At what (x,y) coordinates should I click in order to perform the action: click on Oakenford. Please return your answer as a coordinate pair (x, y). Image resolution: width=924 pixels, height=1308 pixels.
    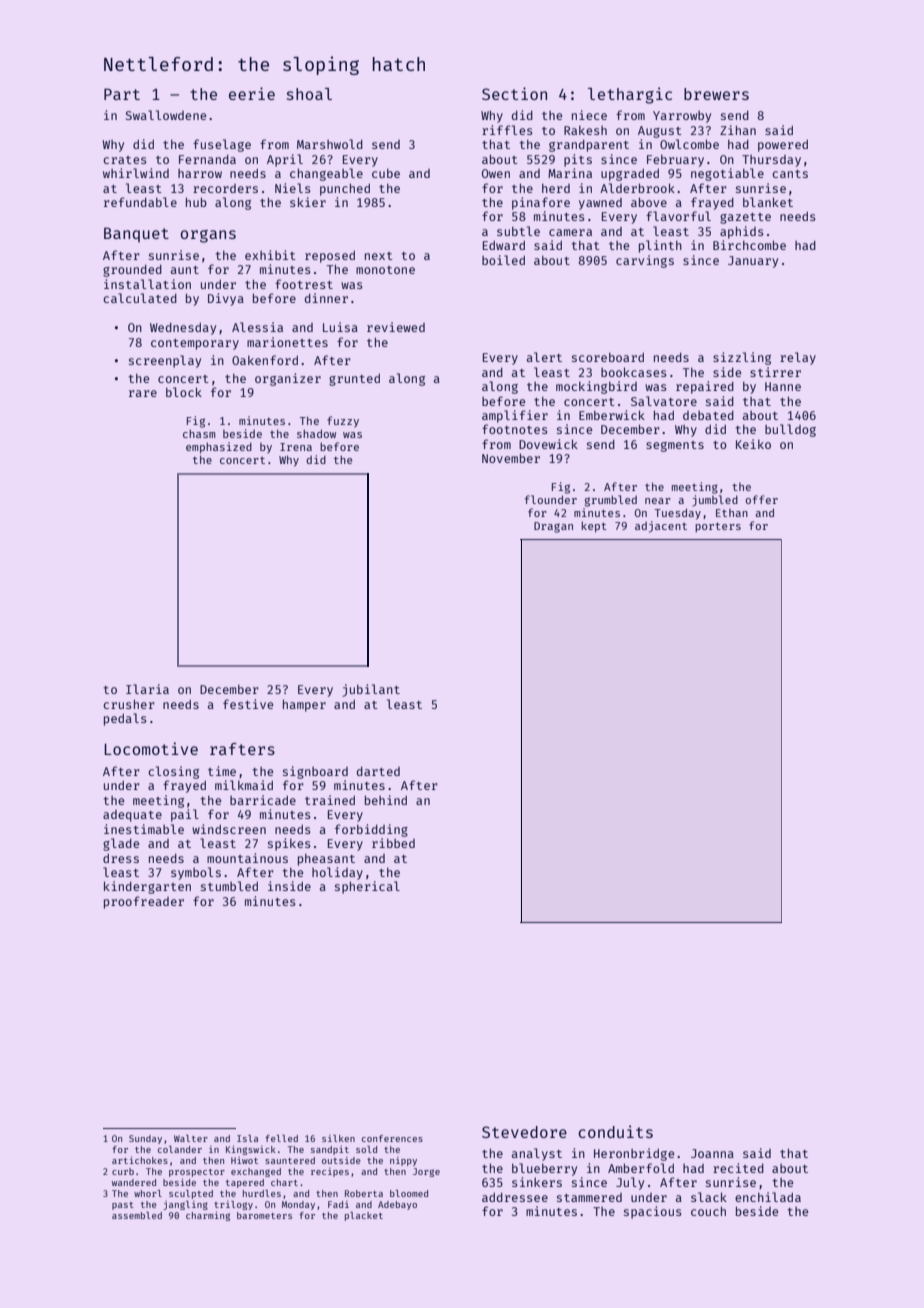
    Looking at the image, I should click on (265, 360).
